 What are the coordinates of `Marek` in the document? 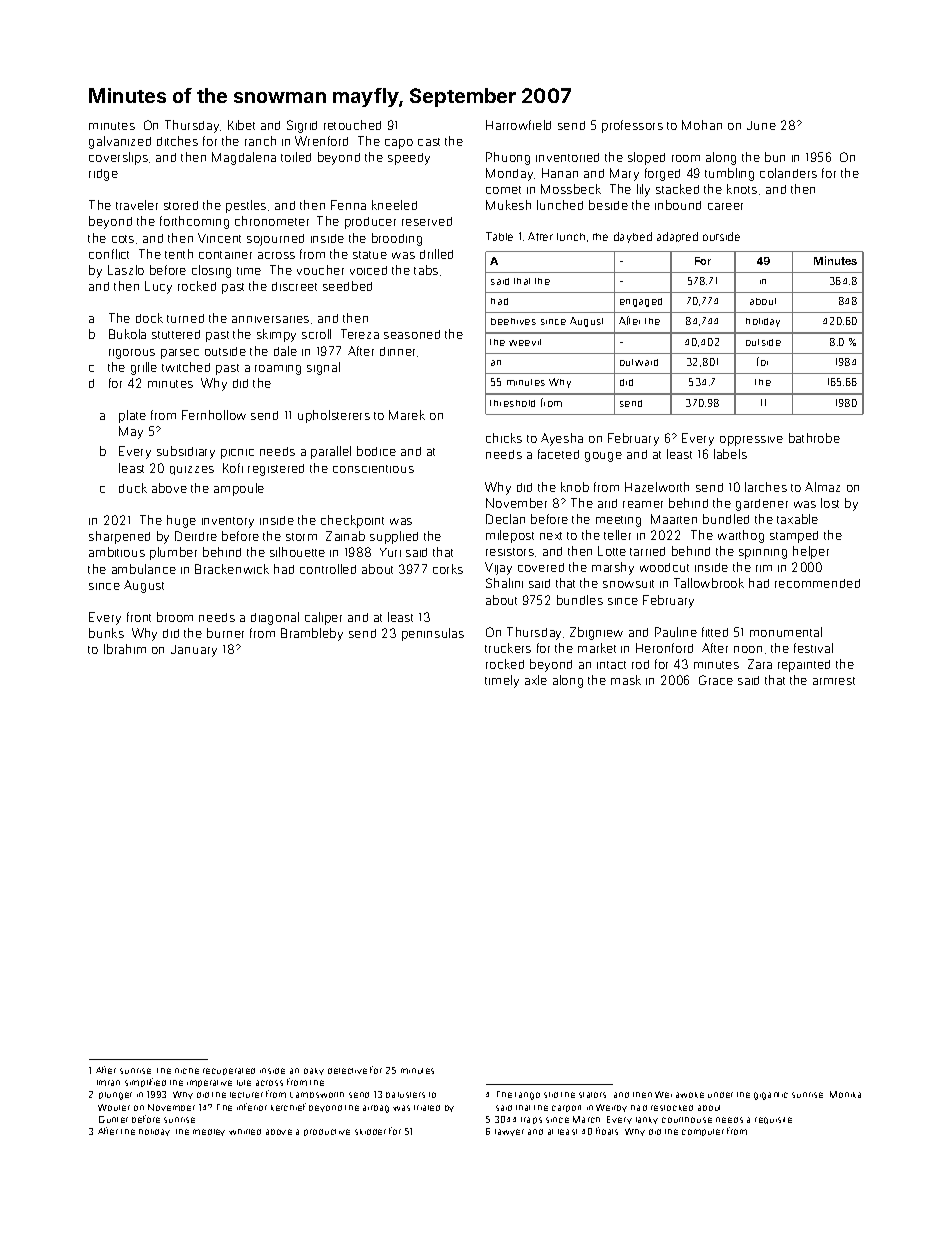 It's located at (407, 415).
